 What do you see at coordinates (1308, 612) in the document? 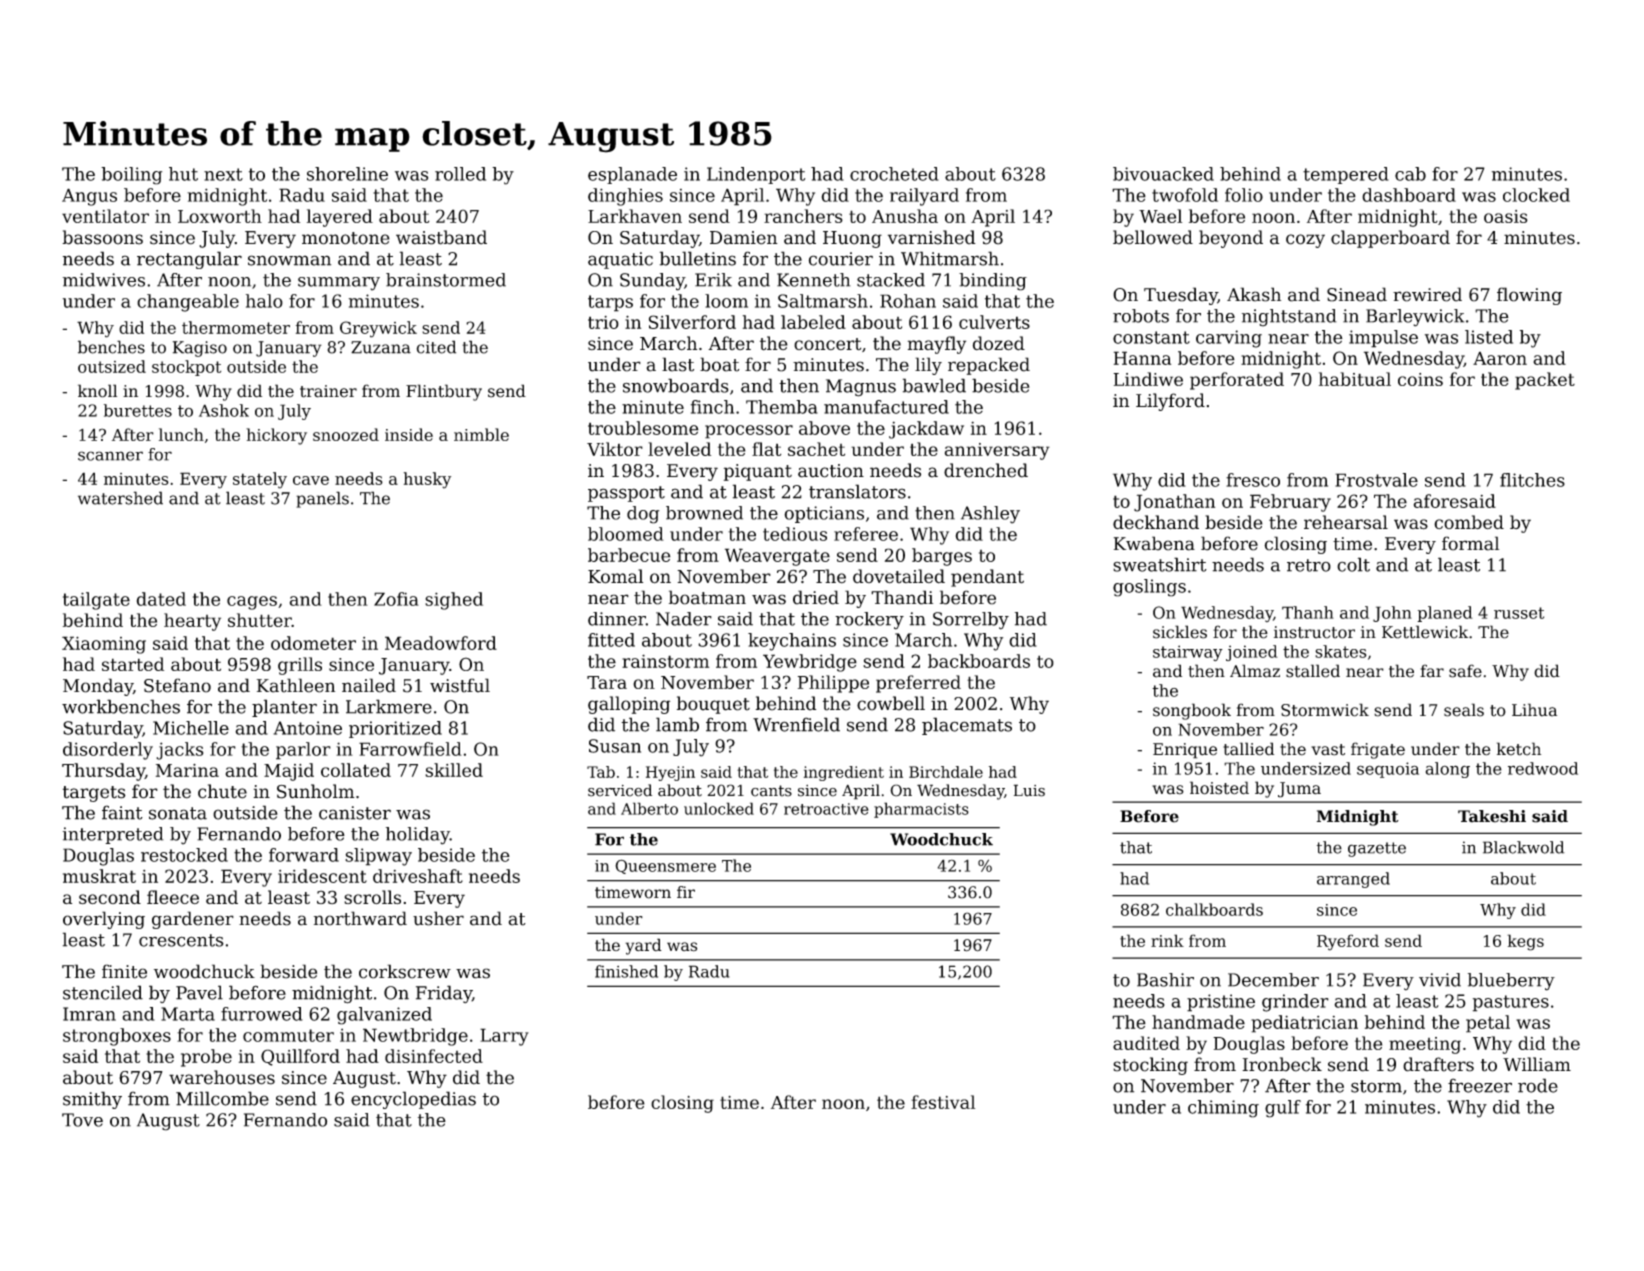
I see `Thanh` at bounding box center [1308, 612].
